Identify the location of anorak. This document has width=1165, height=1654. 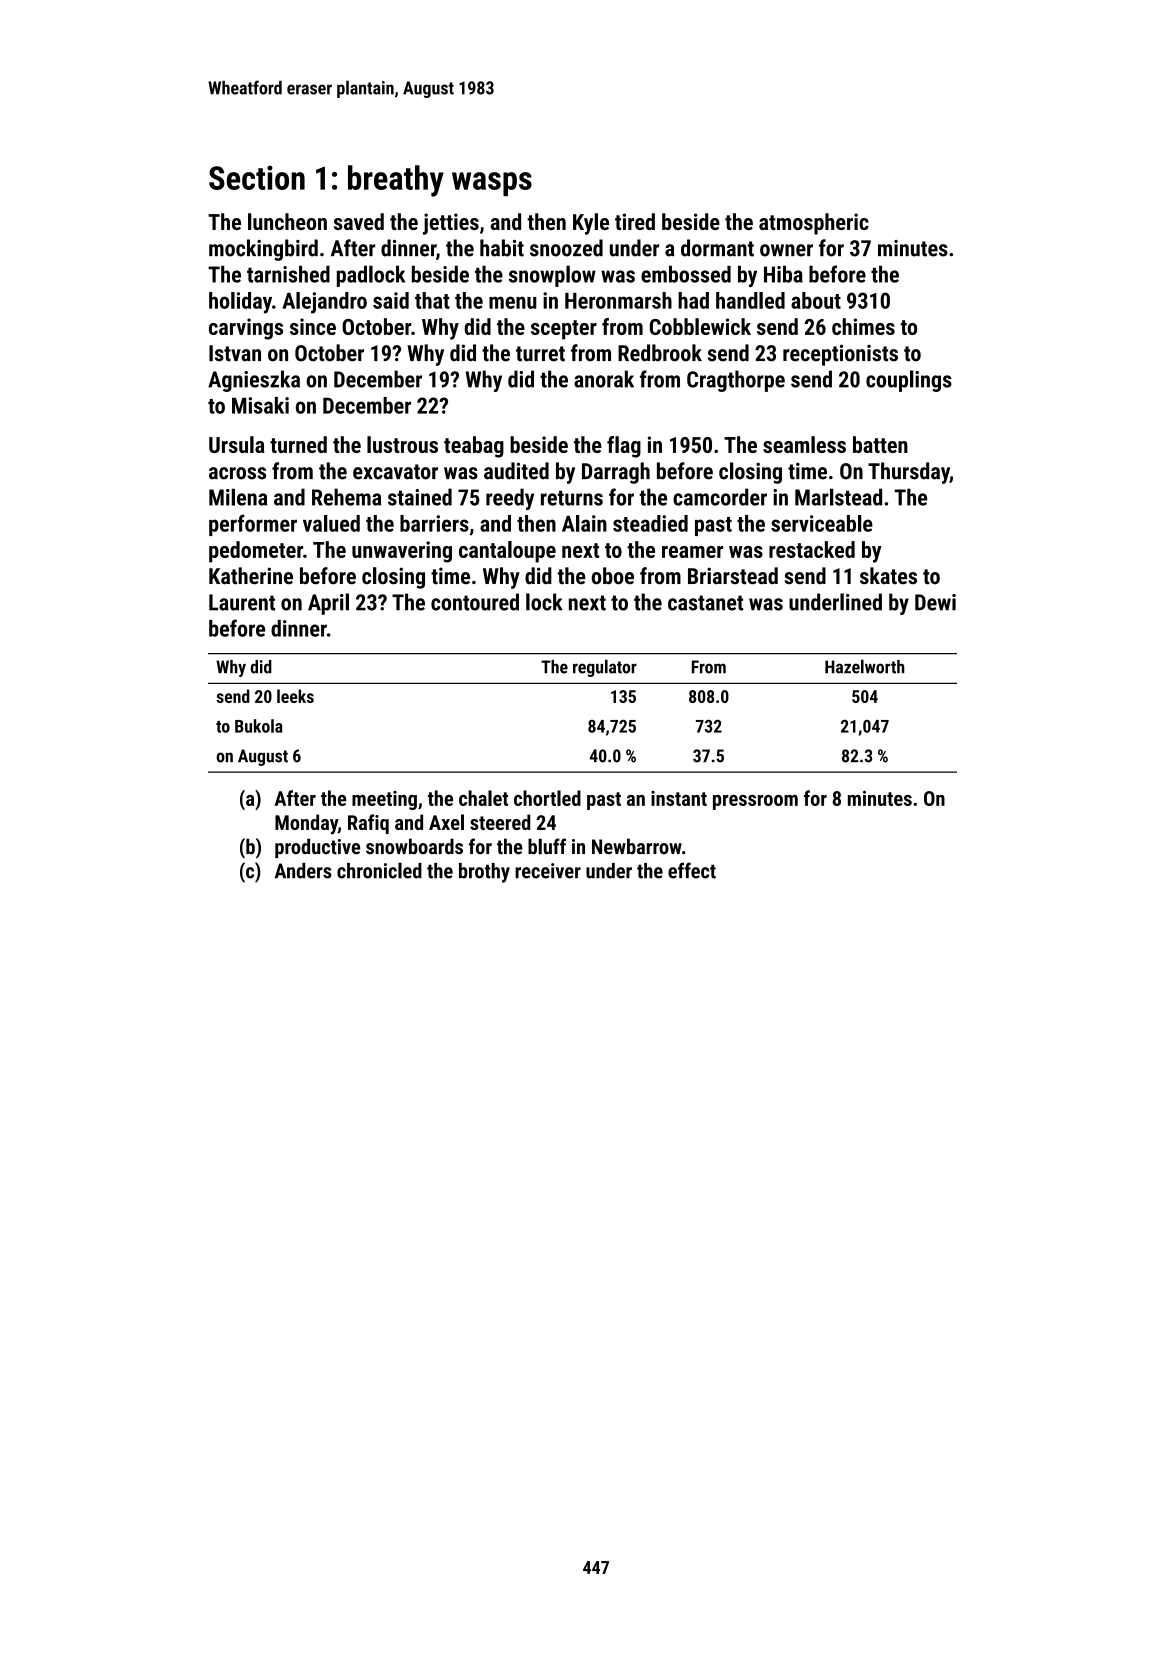
(604, 379).
